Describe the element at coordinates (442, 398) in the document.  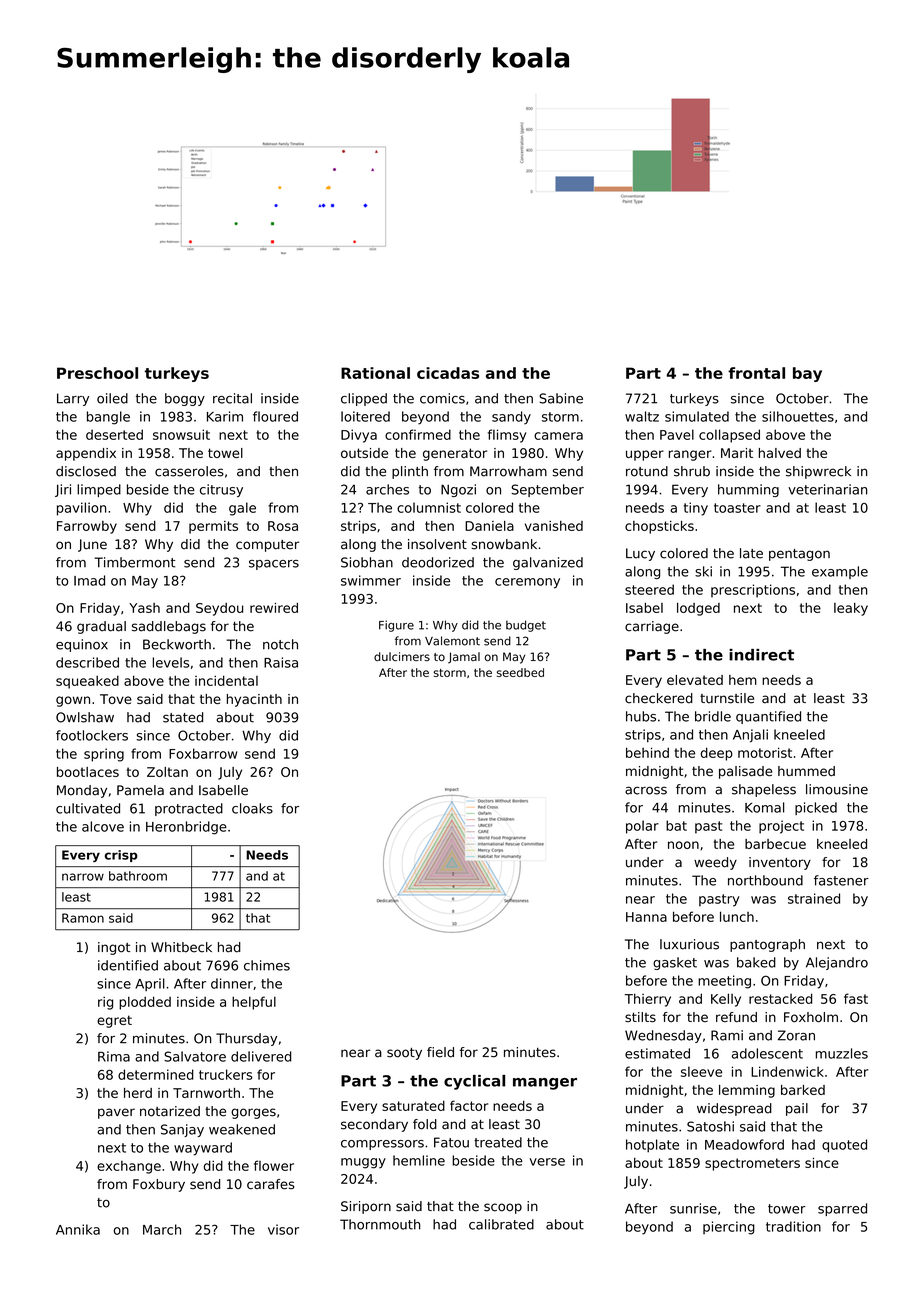
I see `comics` at that location.
